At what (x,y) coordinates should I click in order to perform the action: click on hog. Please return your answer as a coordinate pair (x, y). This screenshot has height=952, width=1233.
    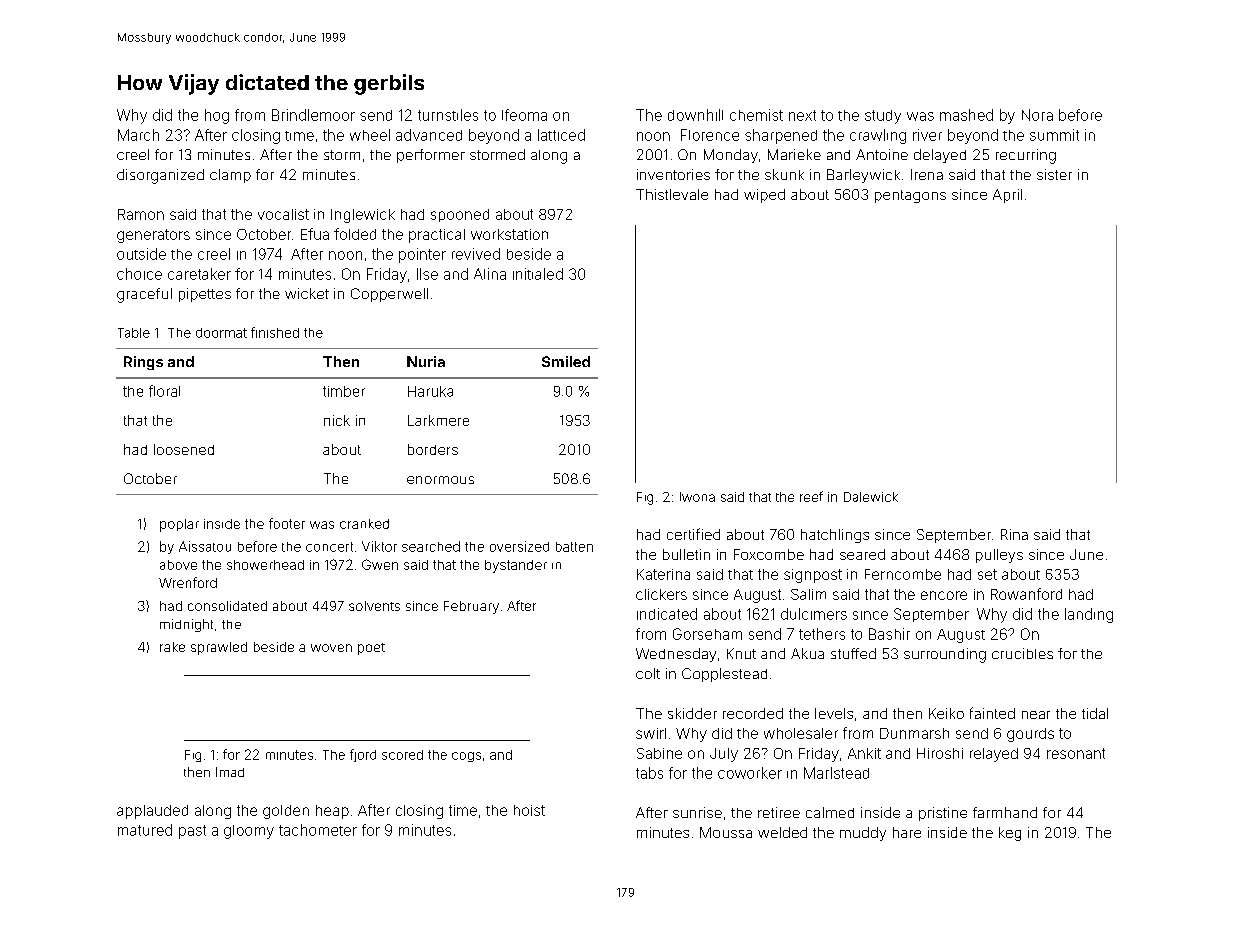
    Looking at the image, I should click on (217, 116).
